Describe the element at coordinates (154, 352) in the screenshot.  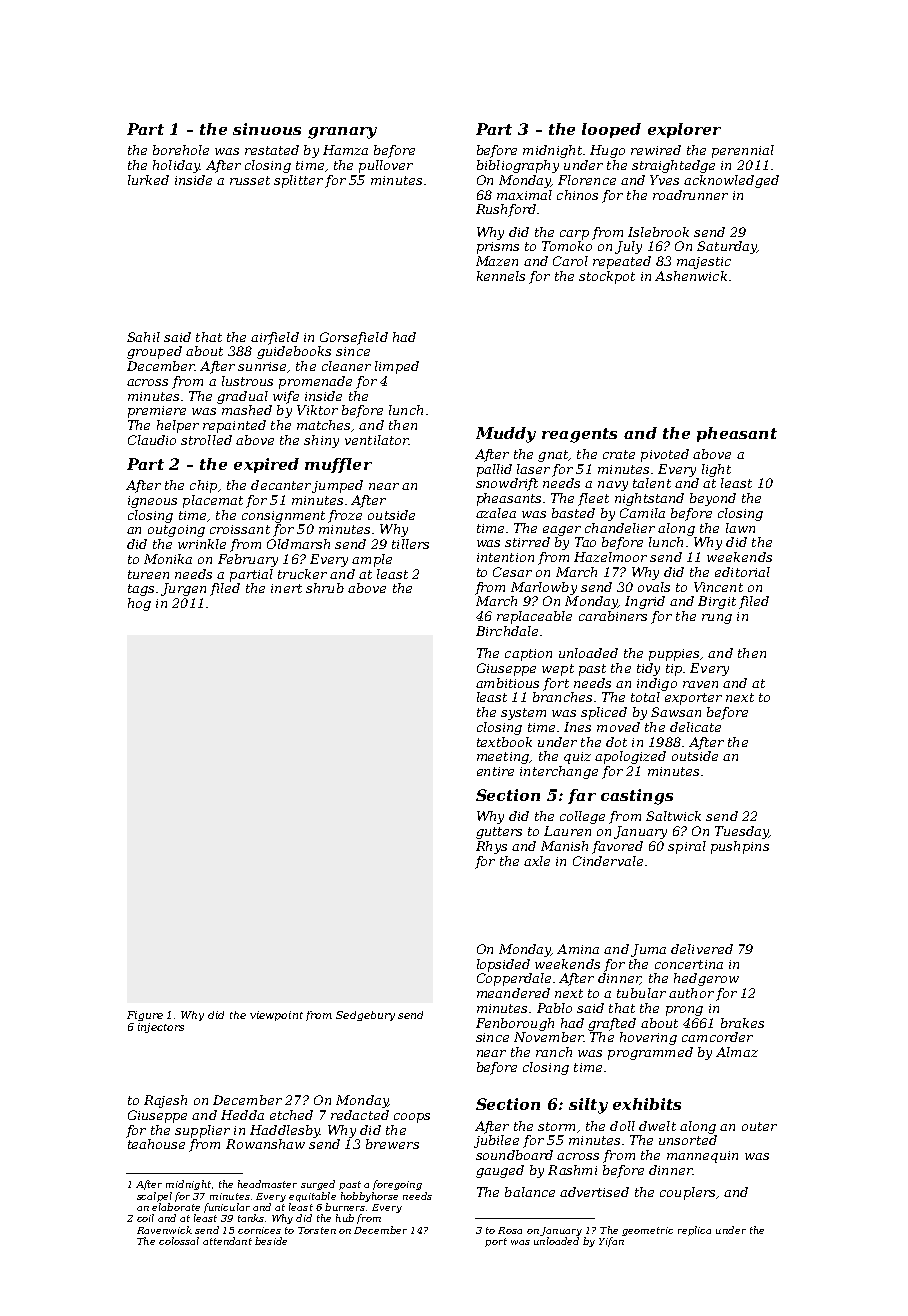
I see `grouped` at that location.
